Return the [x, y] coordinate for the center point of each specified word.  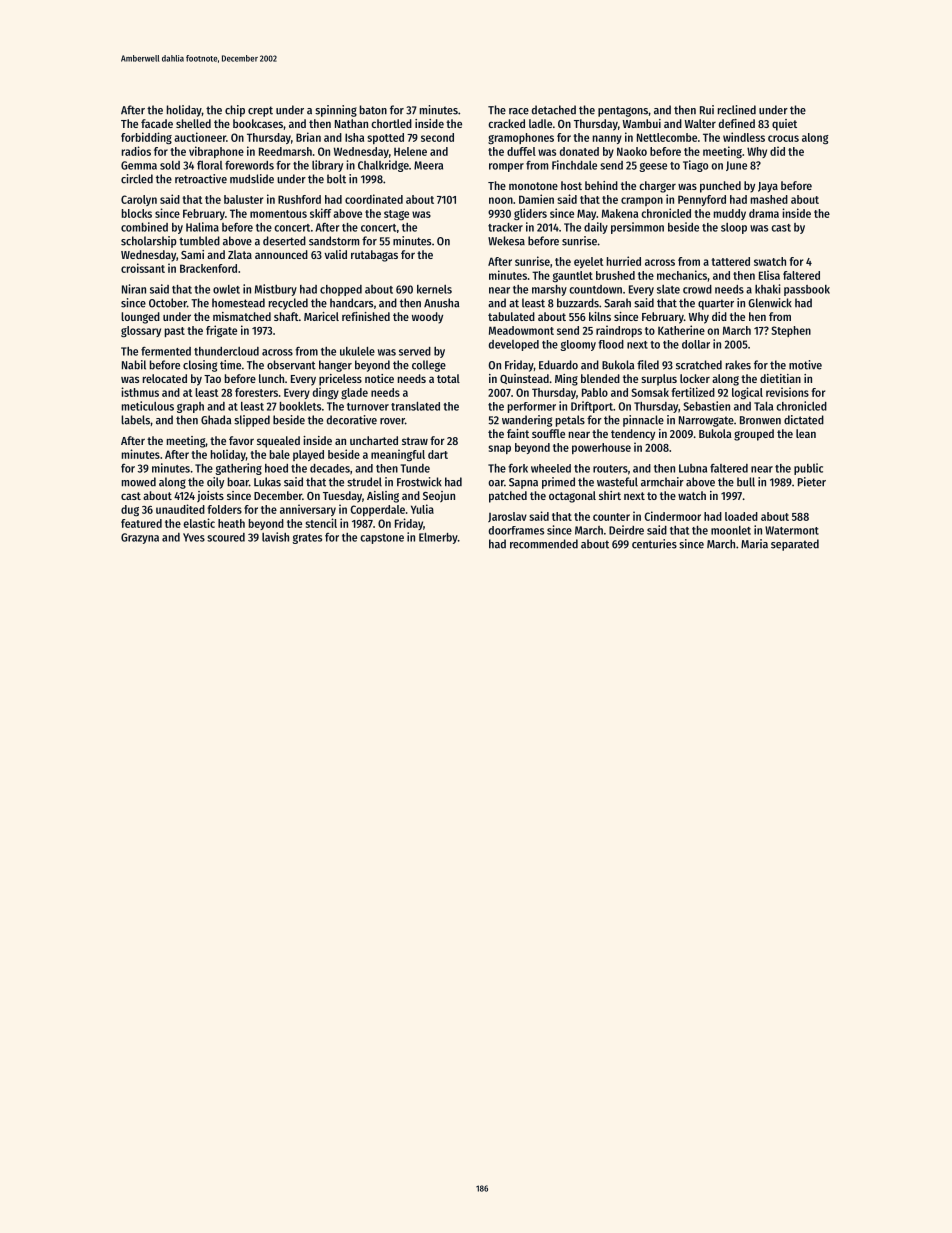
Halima [202, 227]
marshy [549, 290]
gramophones [521, 138]
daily [596, 228]
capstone [382, 539]
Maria [754, 544]
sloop [734, 228]
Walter [700, 123]
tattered [730, 261]
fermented [166, 351]
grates [307, 539]
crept [260, 111]
